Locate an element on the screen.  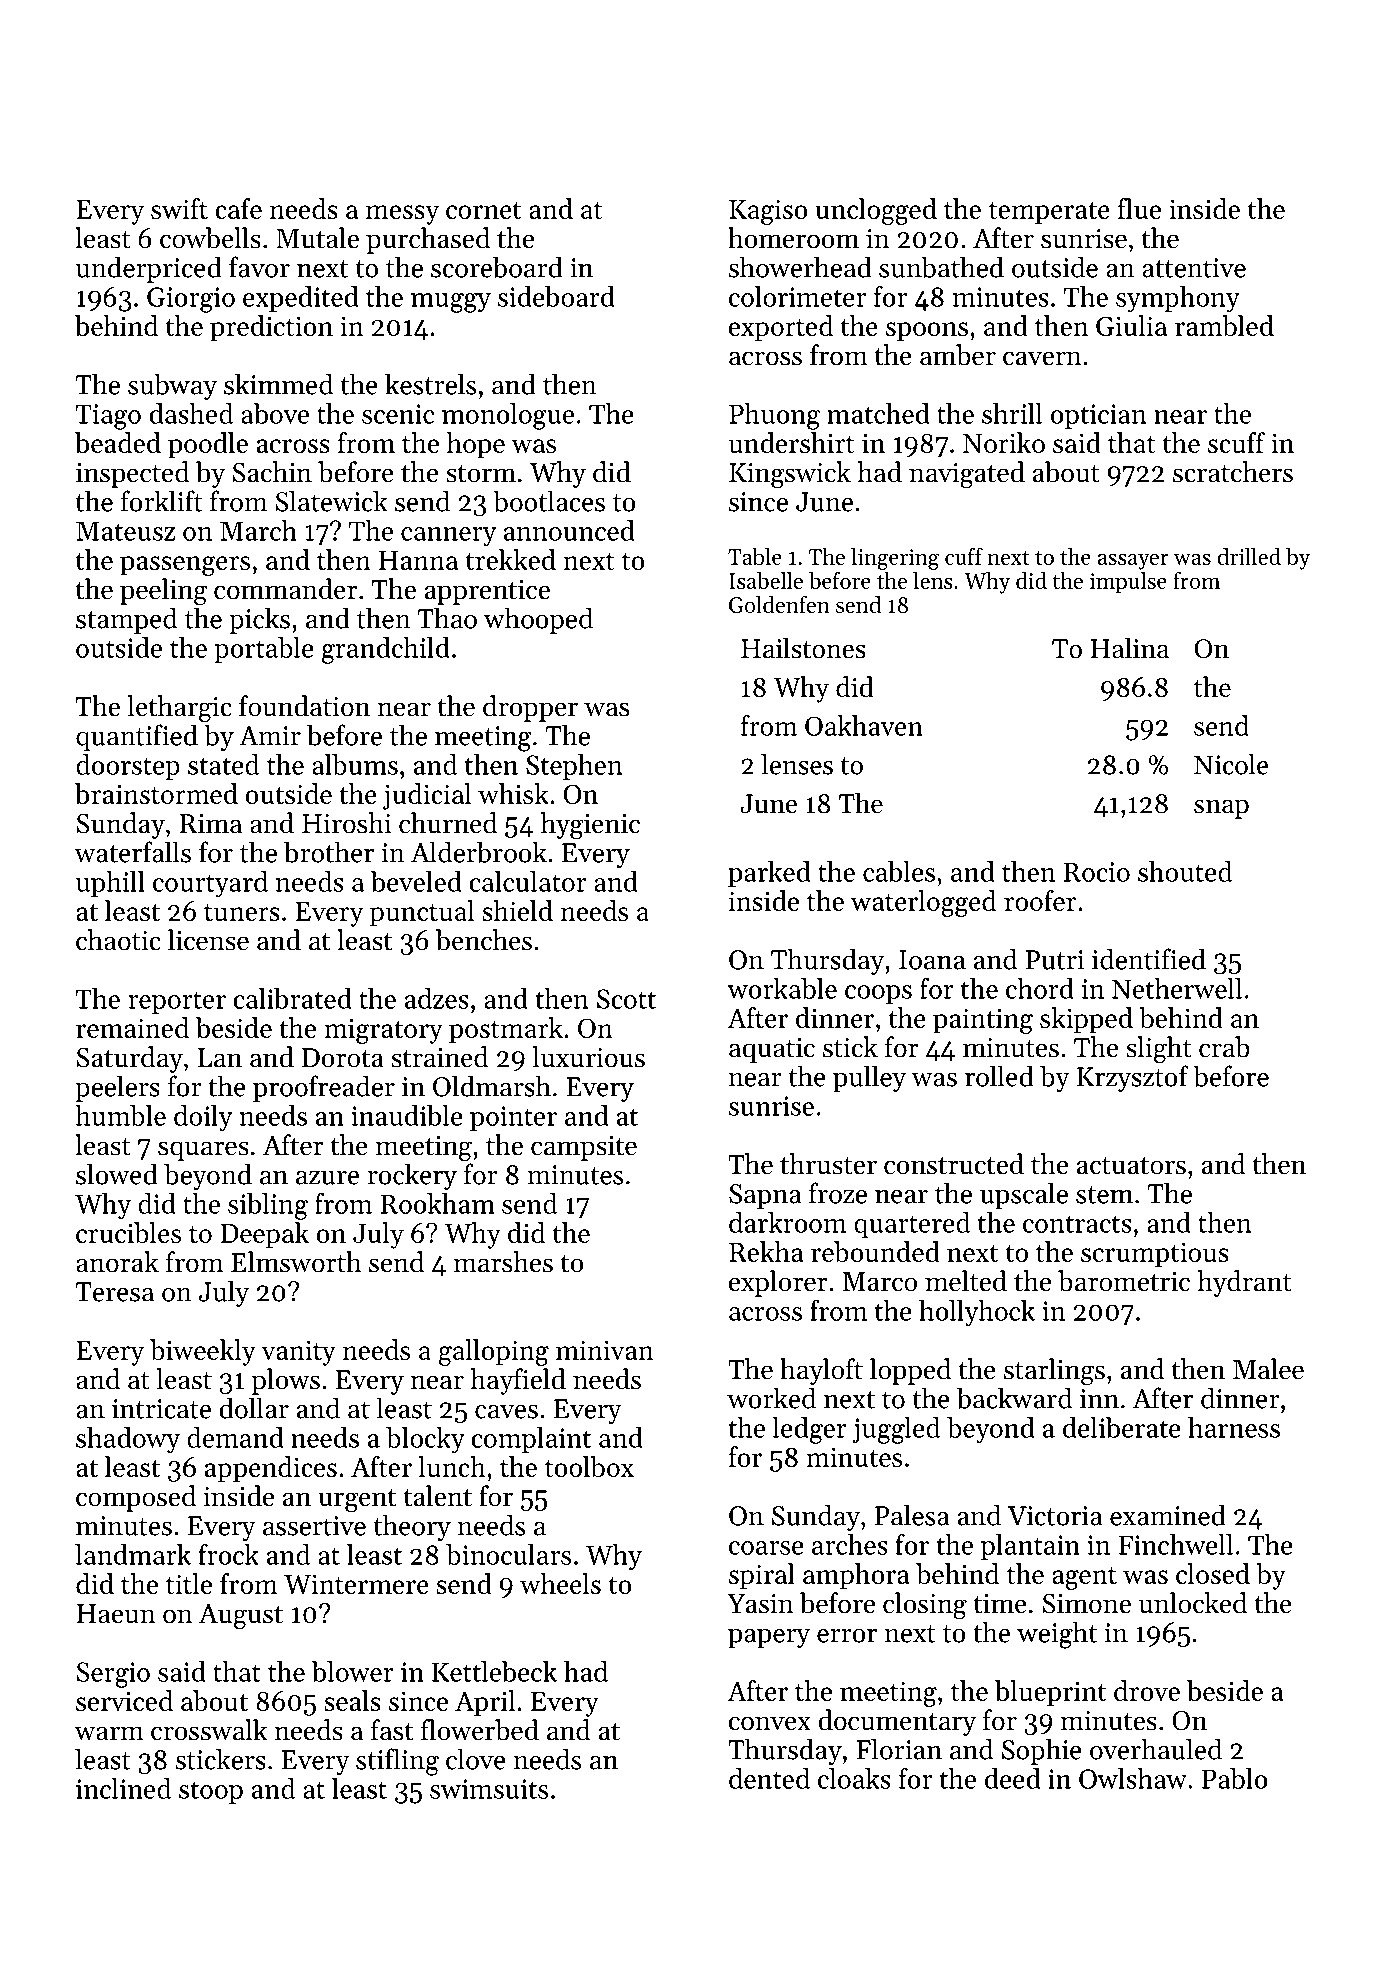
caves is located at coordinates (506, 1412).
